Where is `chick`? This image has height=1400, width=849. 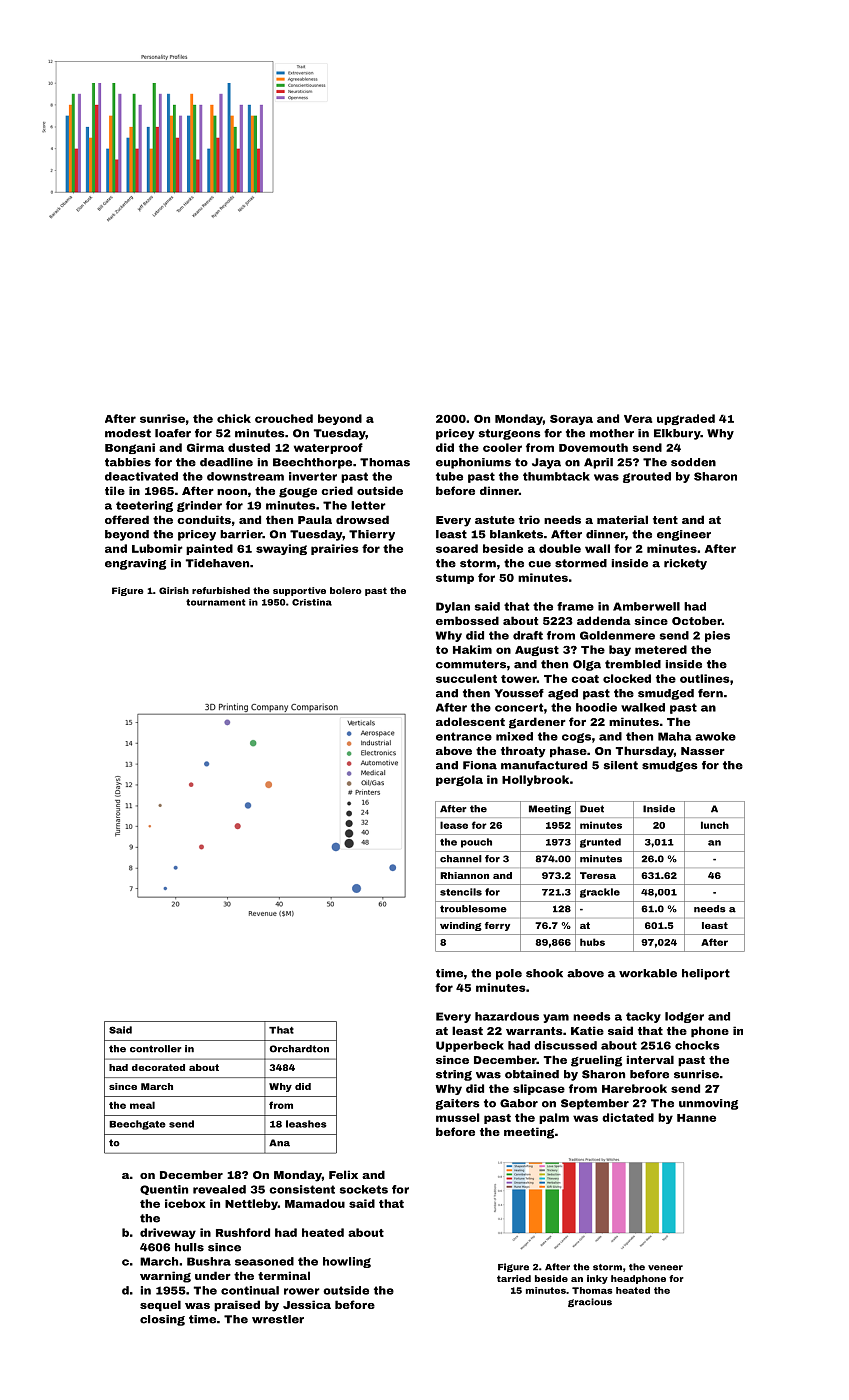 chick is located at coordinates (234, 418).
